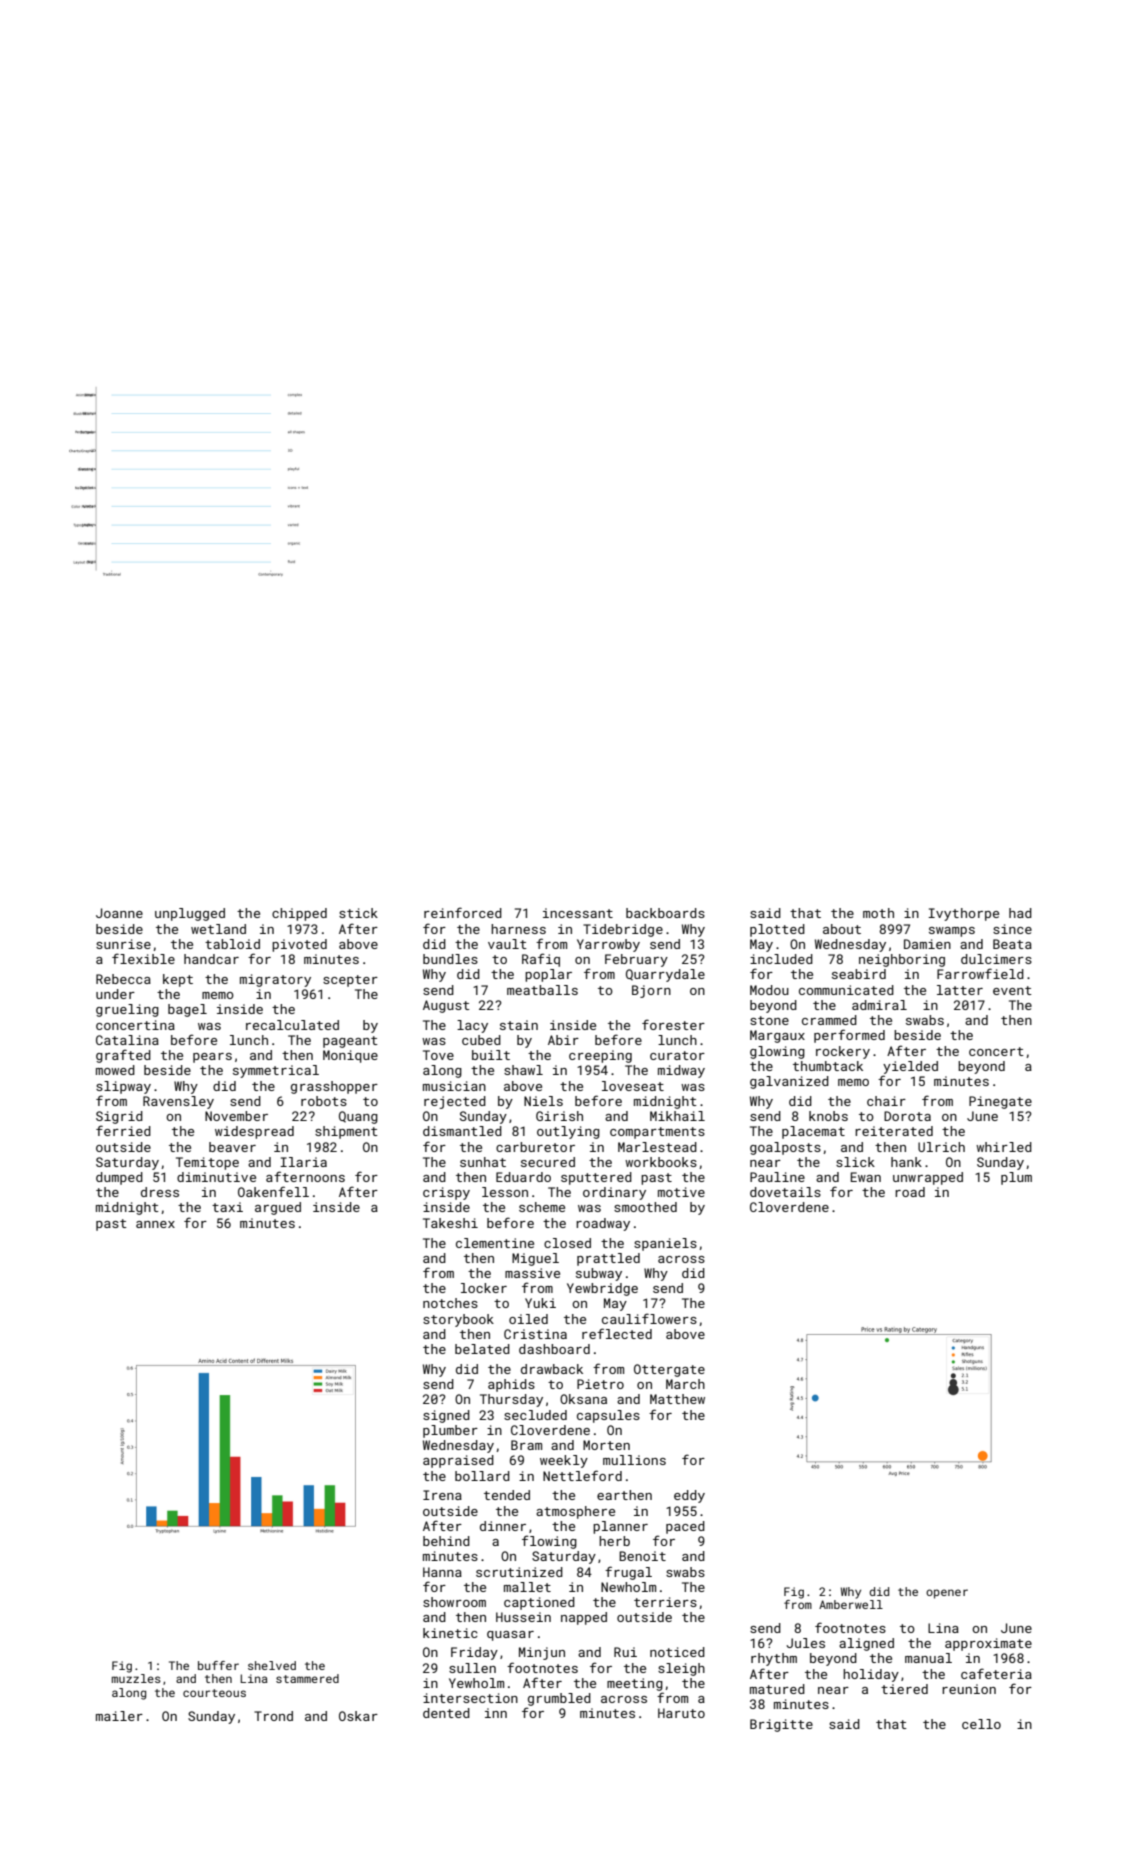 The height and width of the screenshot is (1858, 1128). What do you see at coordinates (677, 1399) in the screenshot?
I see `Matthew` at bounding box center [677, 1399].
